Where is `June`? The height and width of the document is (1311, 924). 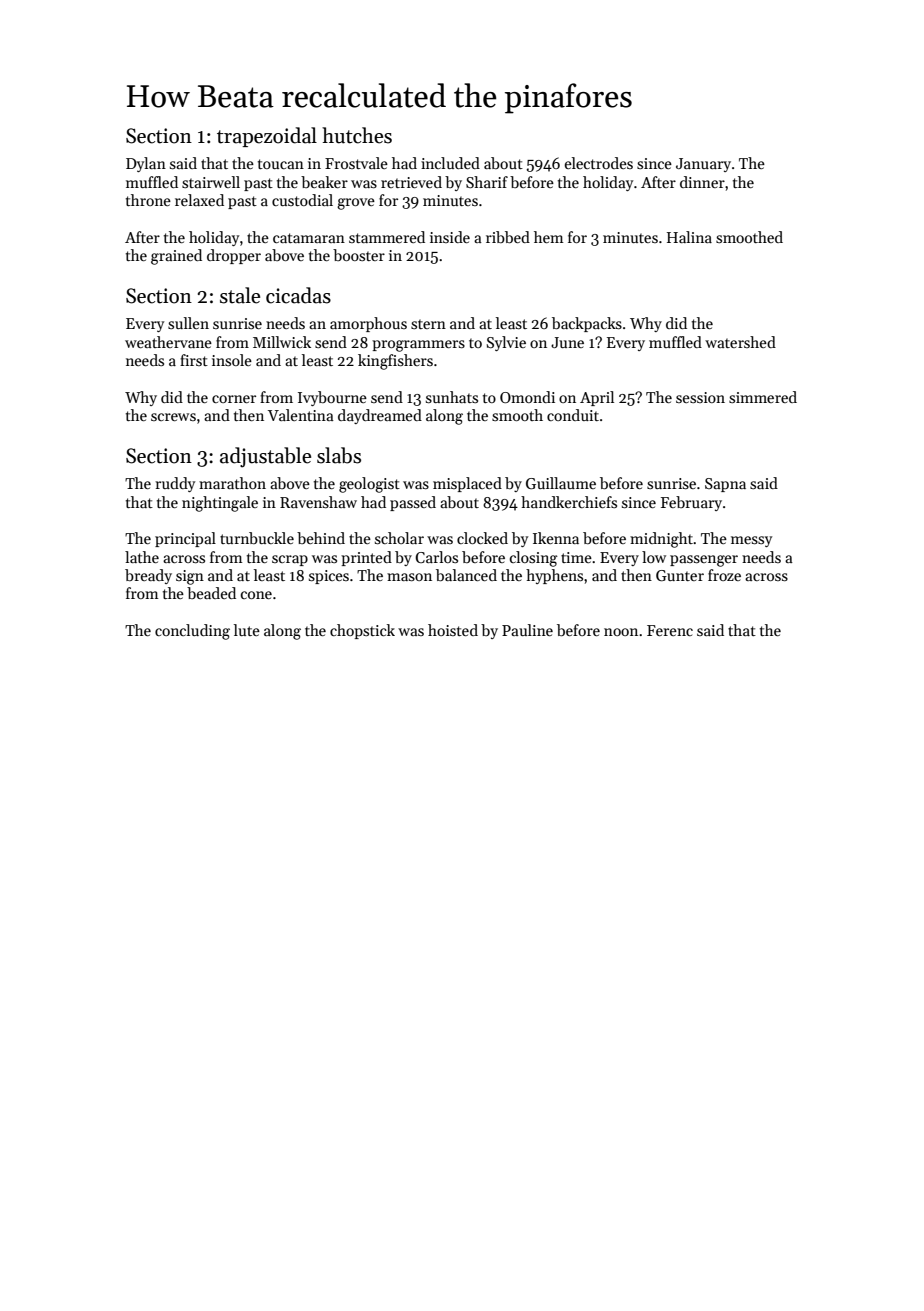 June is located at coordinates (567, 342).
